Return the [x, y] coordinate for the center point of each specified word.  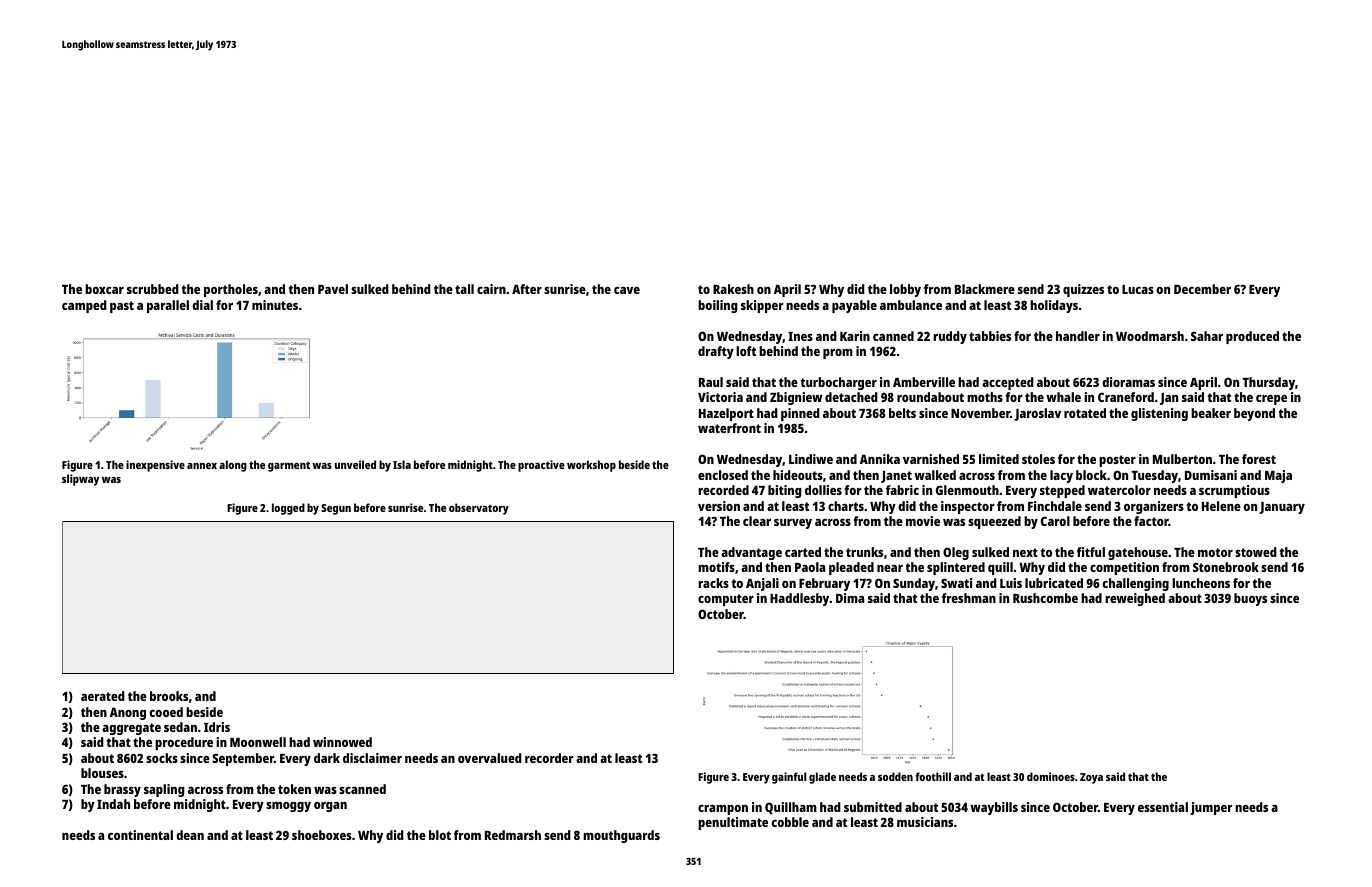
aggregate [131, 729]
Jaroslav [1037, 414]
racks [713, 583]
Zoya [1091, 778]
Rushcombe [1045, 598]
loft [746, 351]
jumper [1211, 808]
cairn [491, 289]
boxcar [104, 289]
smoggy [288, 807]
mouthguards [621, 836]
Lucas [1138, 289]
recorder [549, 758]
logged [288, 509]
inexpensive [155, 466]
